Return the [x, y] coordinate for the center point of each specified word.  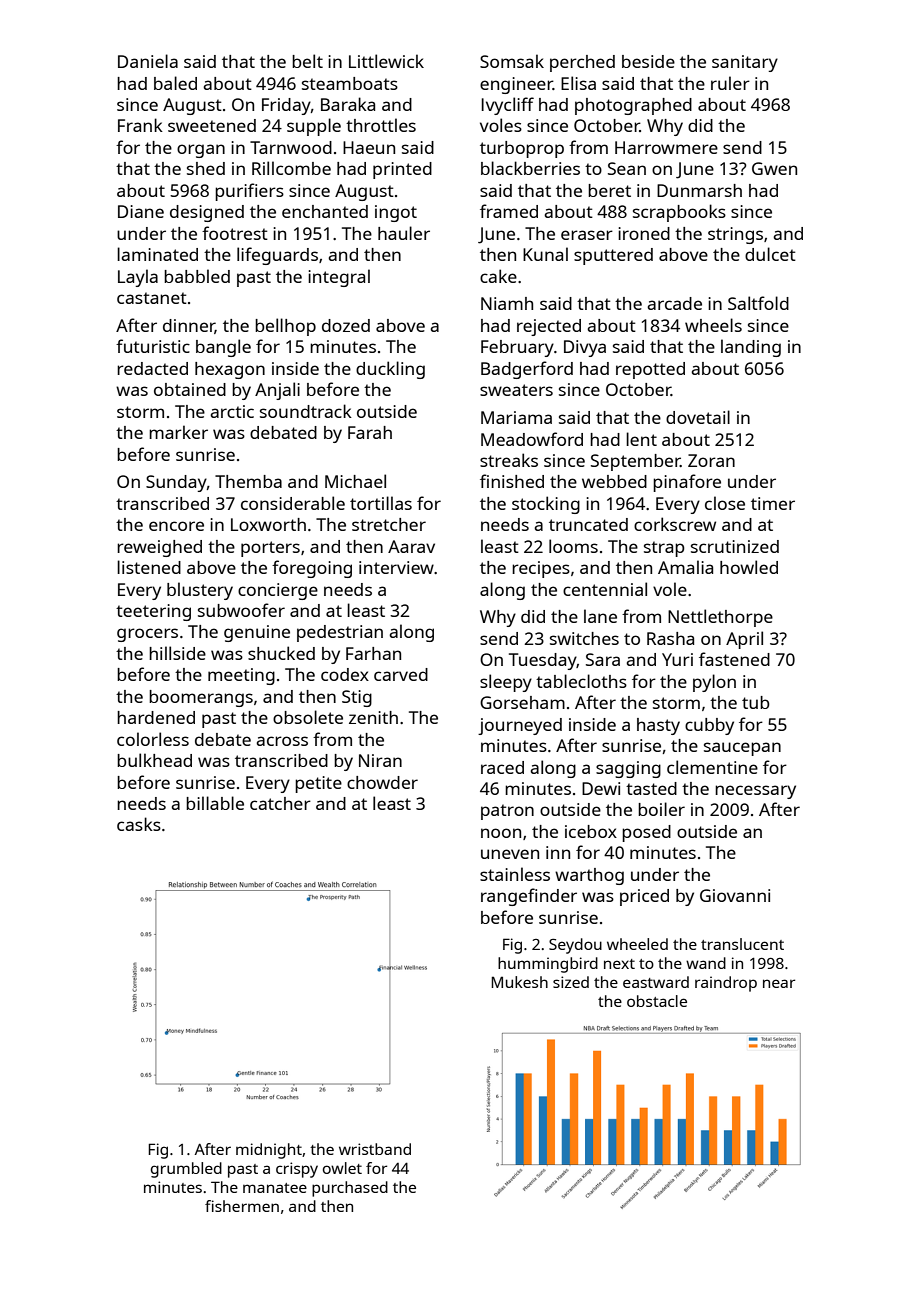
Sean [627, 168]
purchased [350, 1189]
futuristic [153, 346]
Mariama [516, 417]
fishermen [242, 1206]
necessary [755, 792]
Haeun [369, 147]
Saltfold [758, 303]
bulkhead [154, 760]
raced [502, 767]
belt [307, 61]
